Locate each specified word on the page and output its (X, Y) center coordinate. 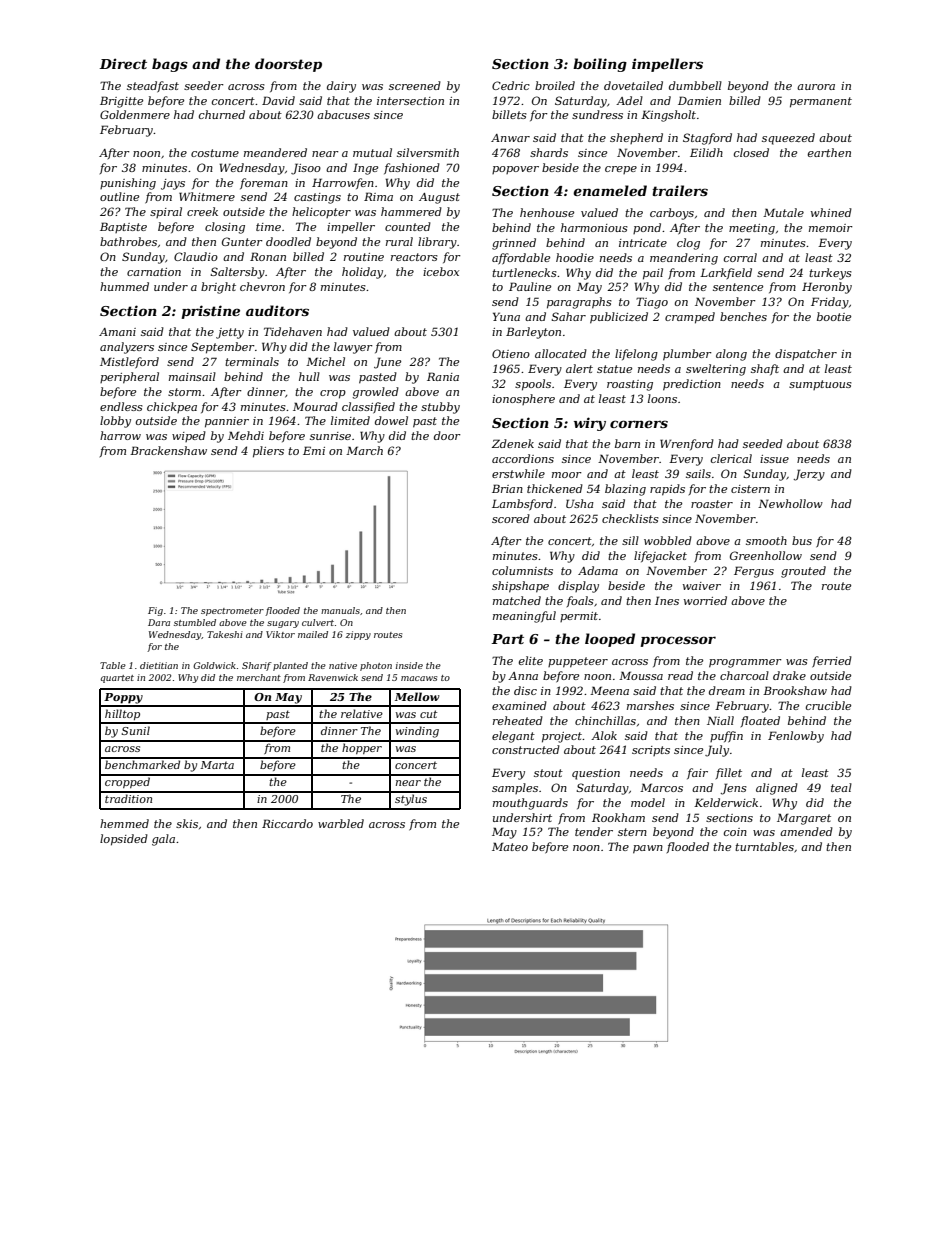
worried (705, 600)
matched (517, 600)
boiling (600, 65)
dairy (341, 87)
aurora (816, 87)
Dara (159, 622)
